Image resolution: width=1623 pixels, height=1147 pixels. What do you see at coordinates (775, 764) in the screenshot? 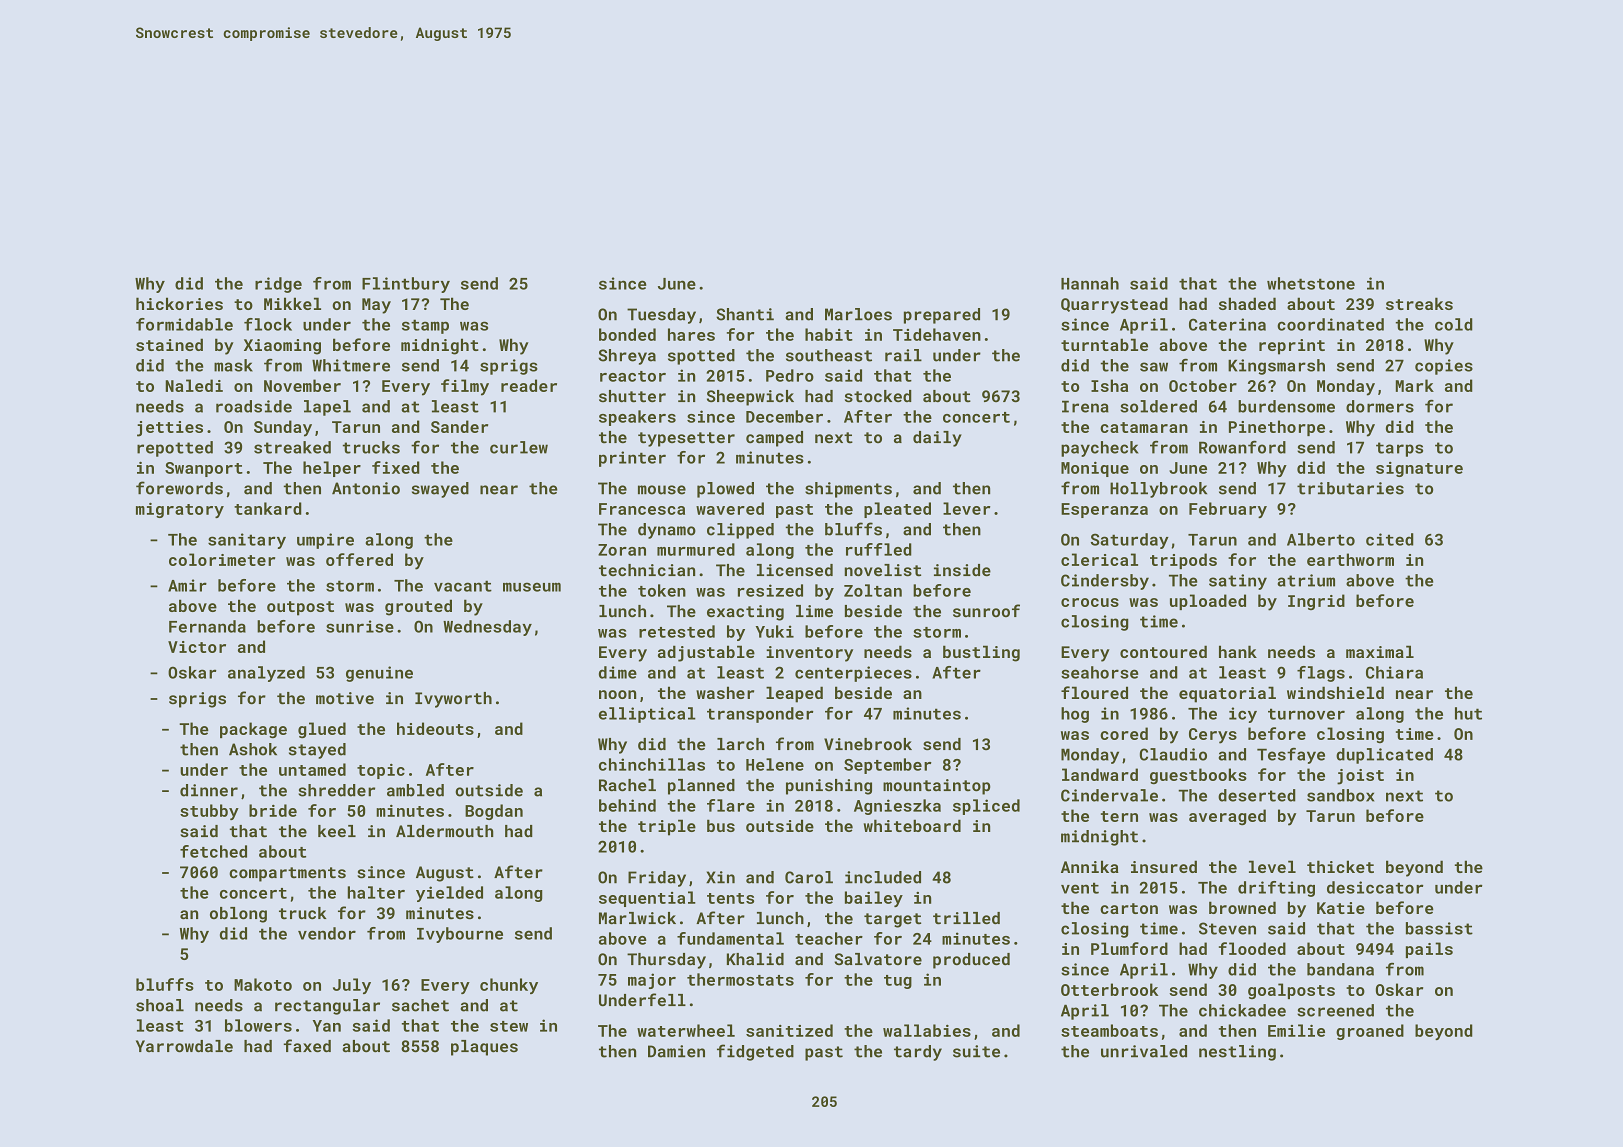
I see `Helene` at bounding box center [775, 764].
